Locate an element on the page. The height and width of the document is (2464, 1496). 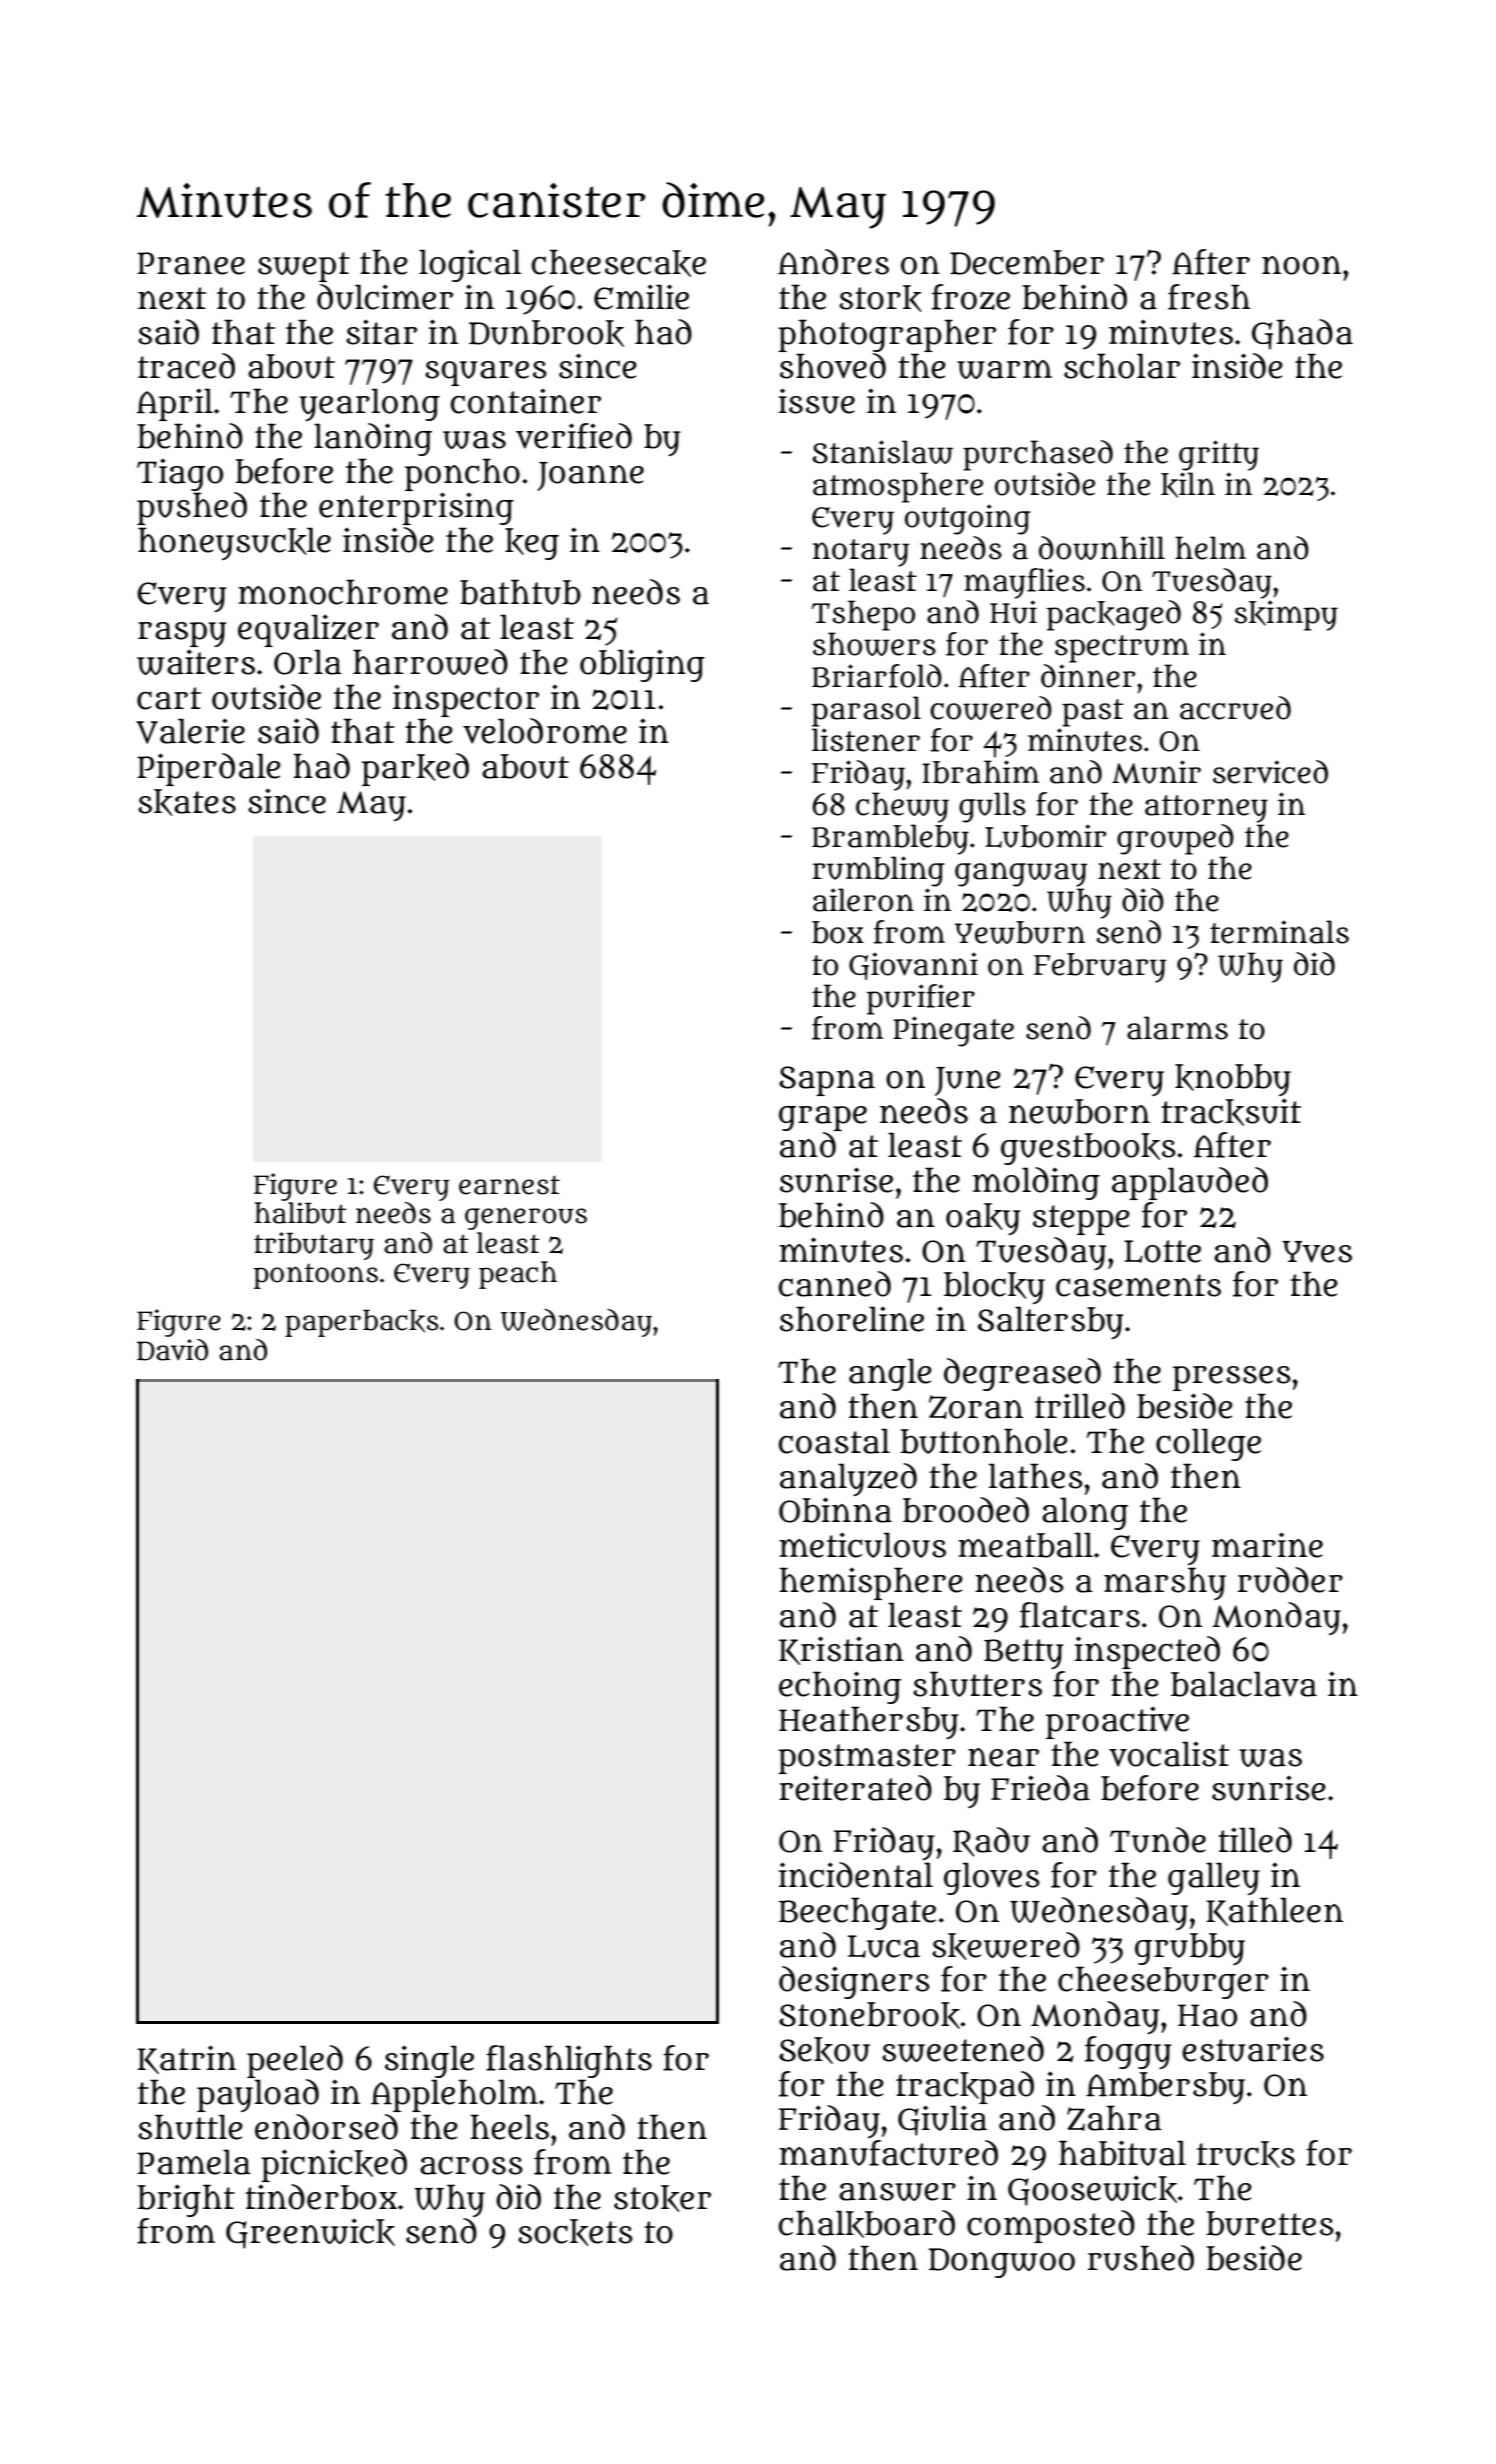
Kathleen is located at coordinates (1274, 1911).
